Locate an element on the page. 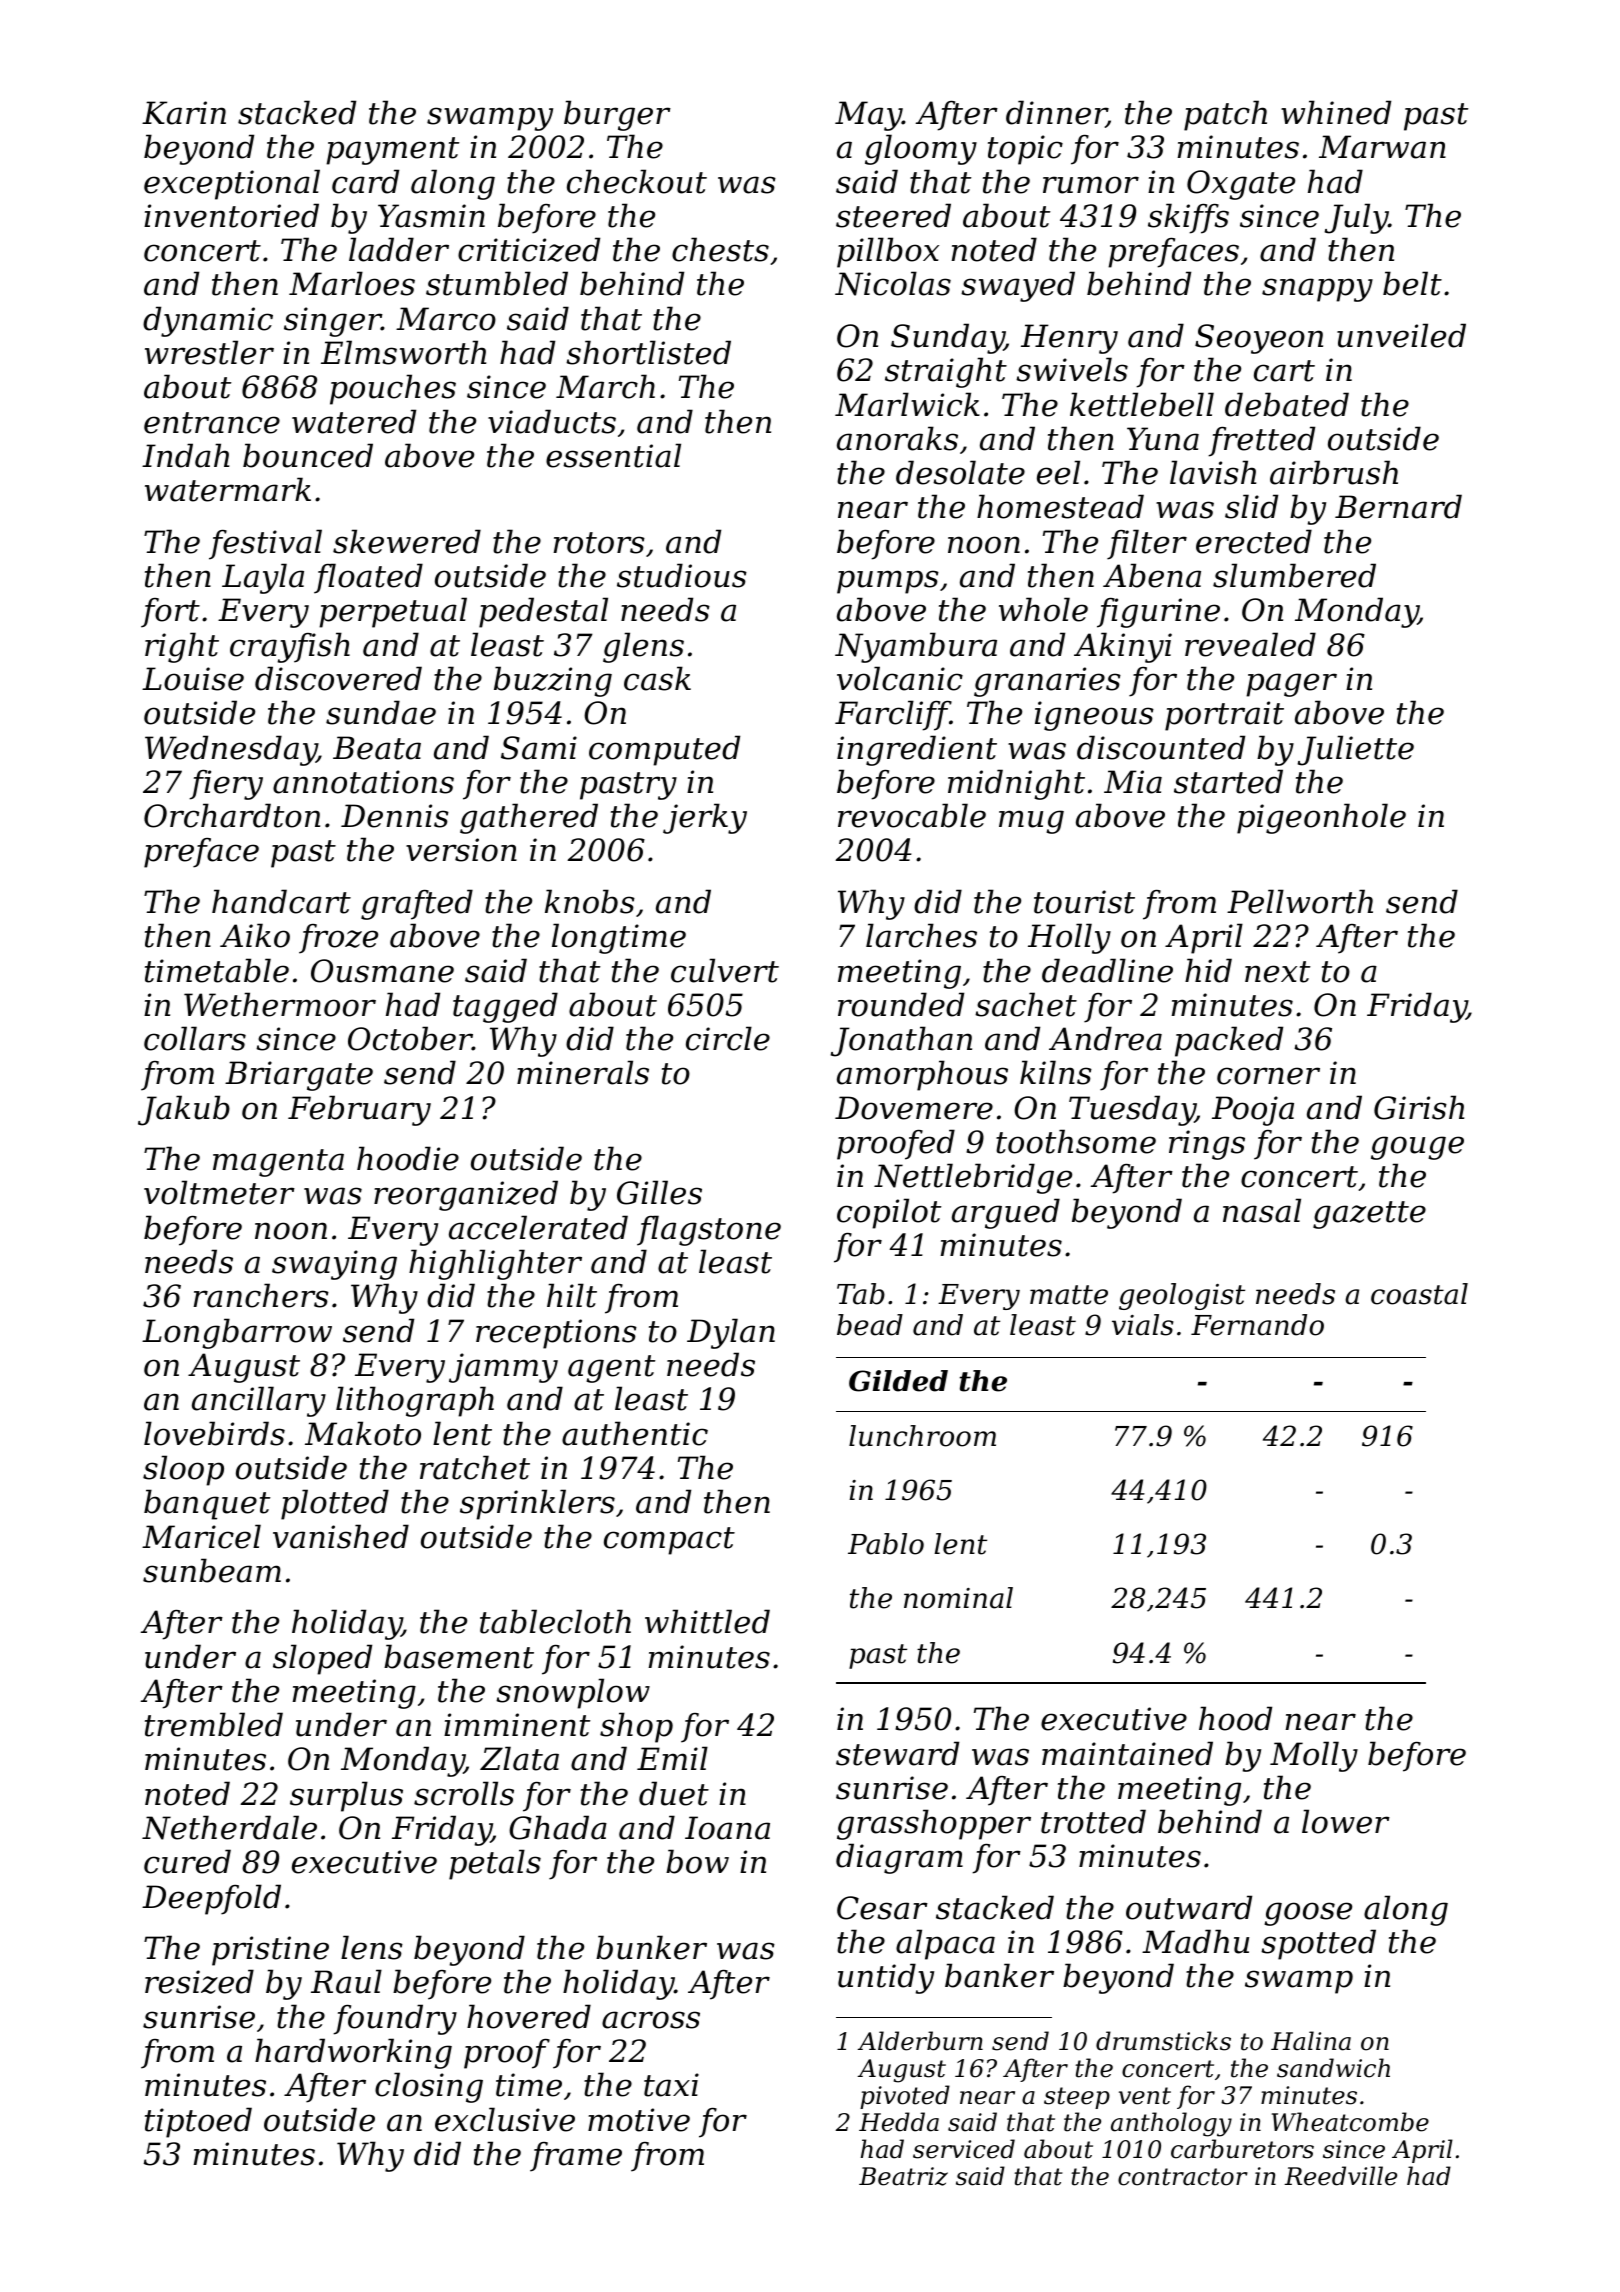 The height and width of the image is (2292, 1620). Fernando is located at coordinates (1257, 1325).
